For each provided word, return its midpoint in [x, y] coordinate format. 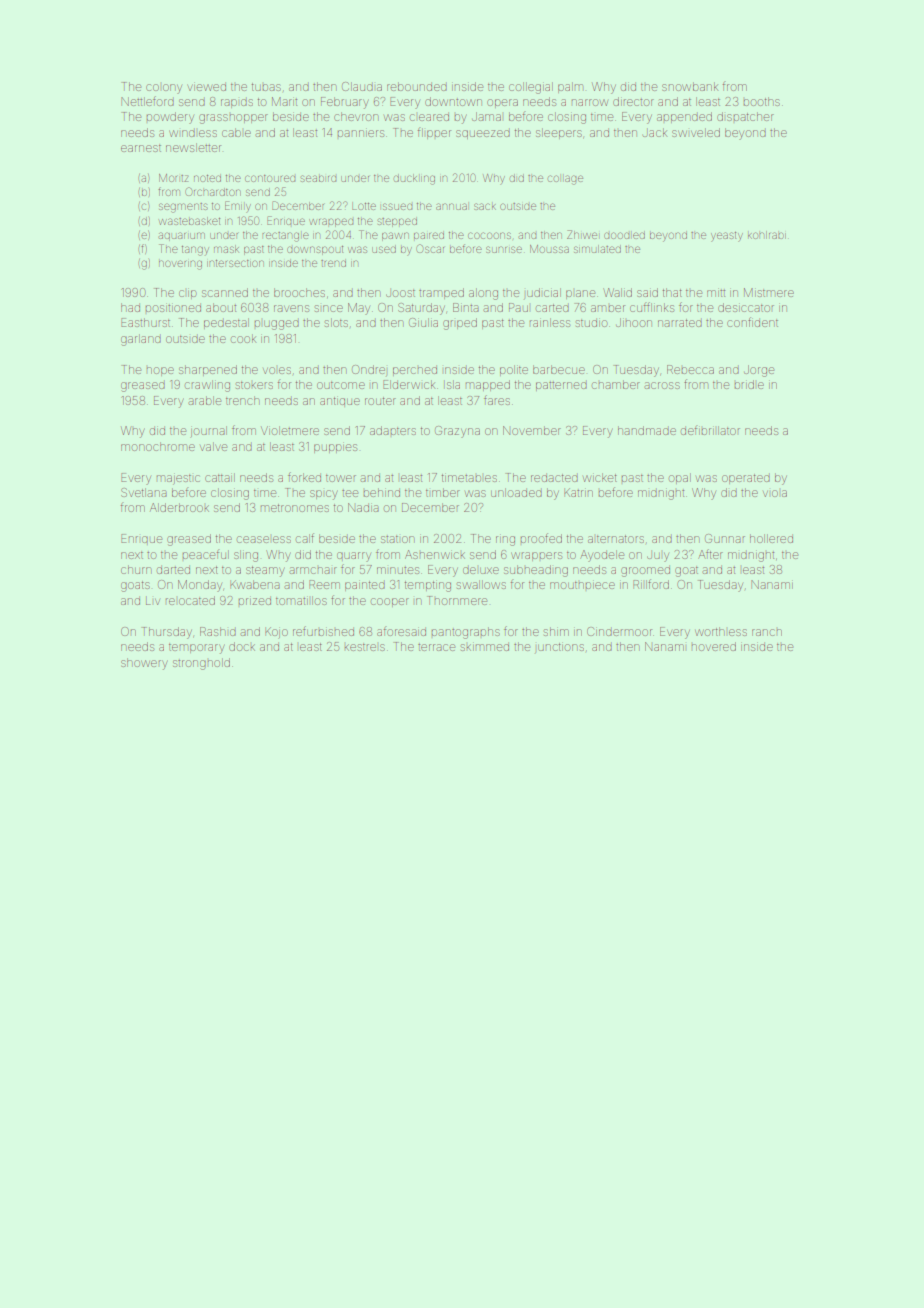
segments [183, 208]
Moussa [549, 249]
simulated [597, 249]
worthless [721, 631]
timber [443, 492]
